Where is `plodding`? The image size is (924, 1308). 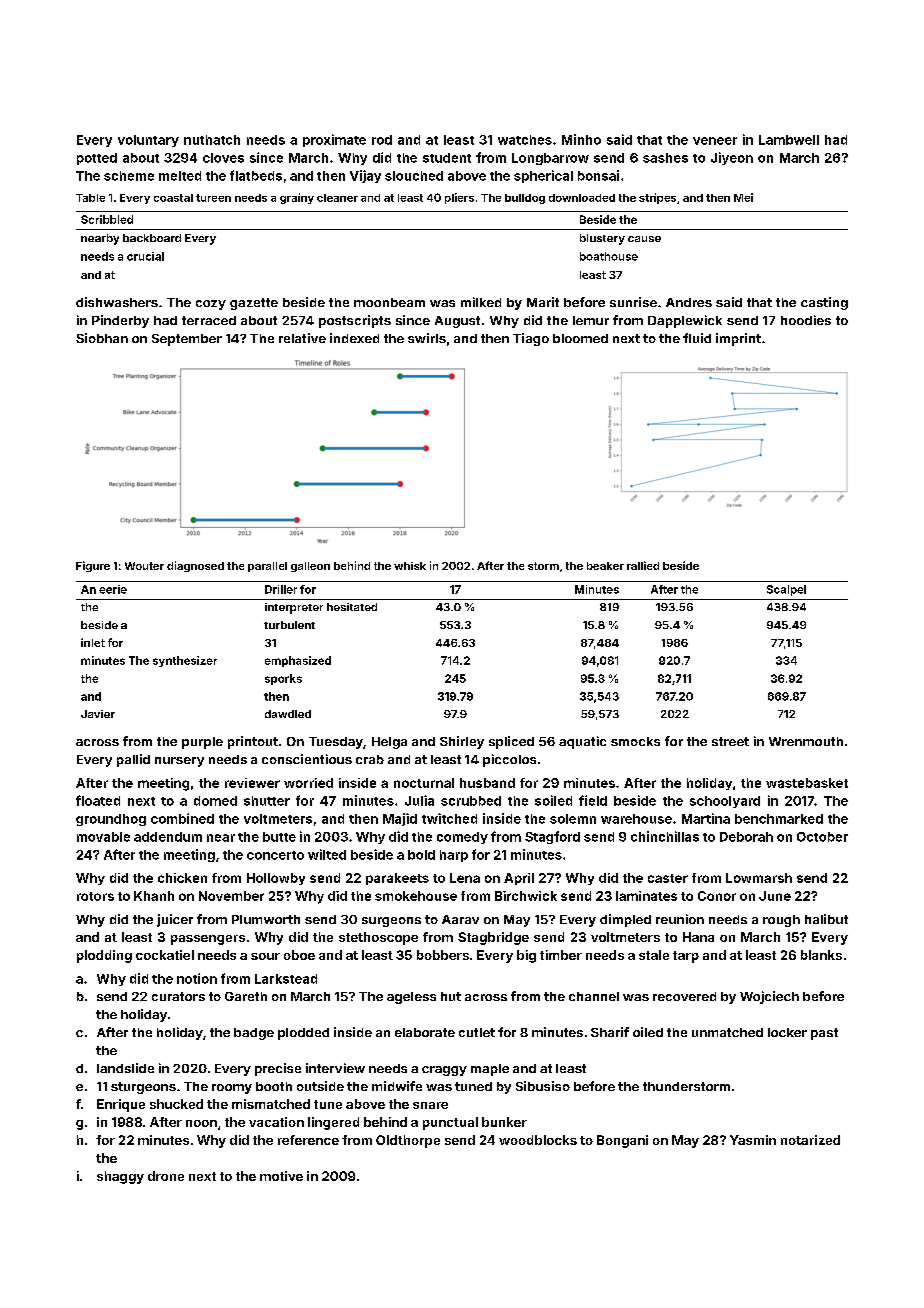
plodding is located at coordinates (104, 956).
